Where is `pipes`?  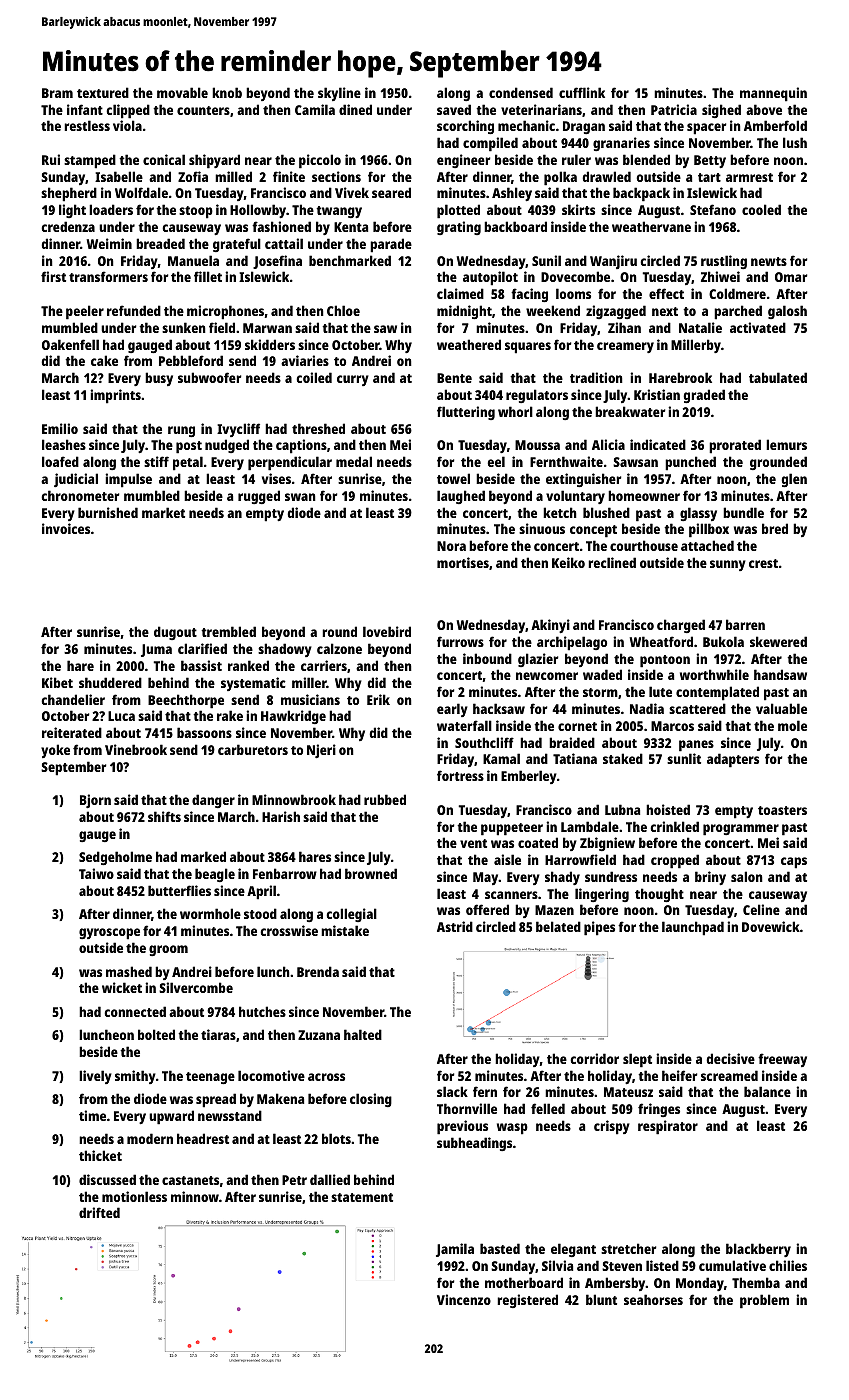
pipes is located at coordinates (599, 928).
